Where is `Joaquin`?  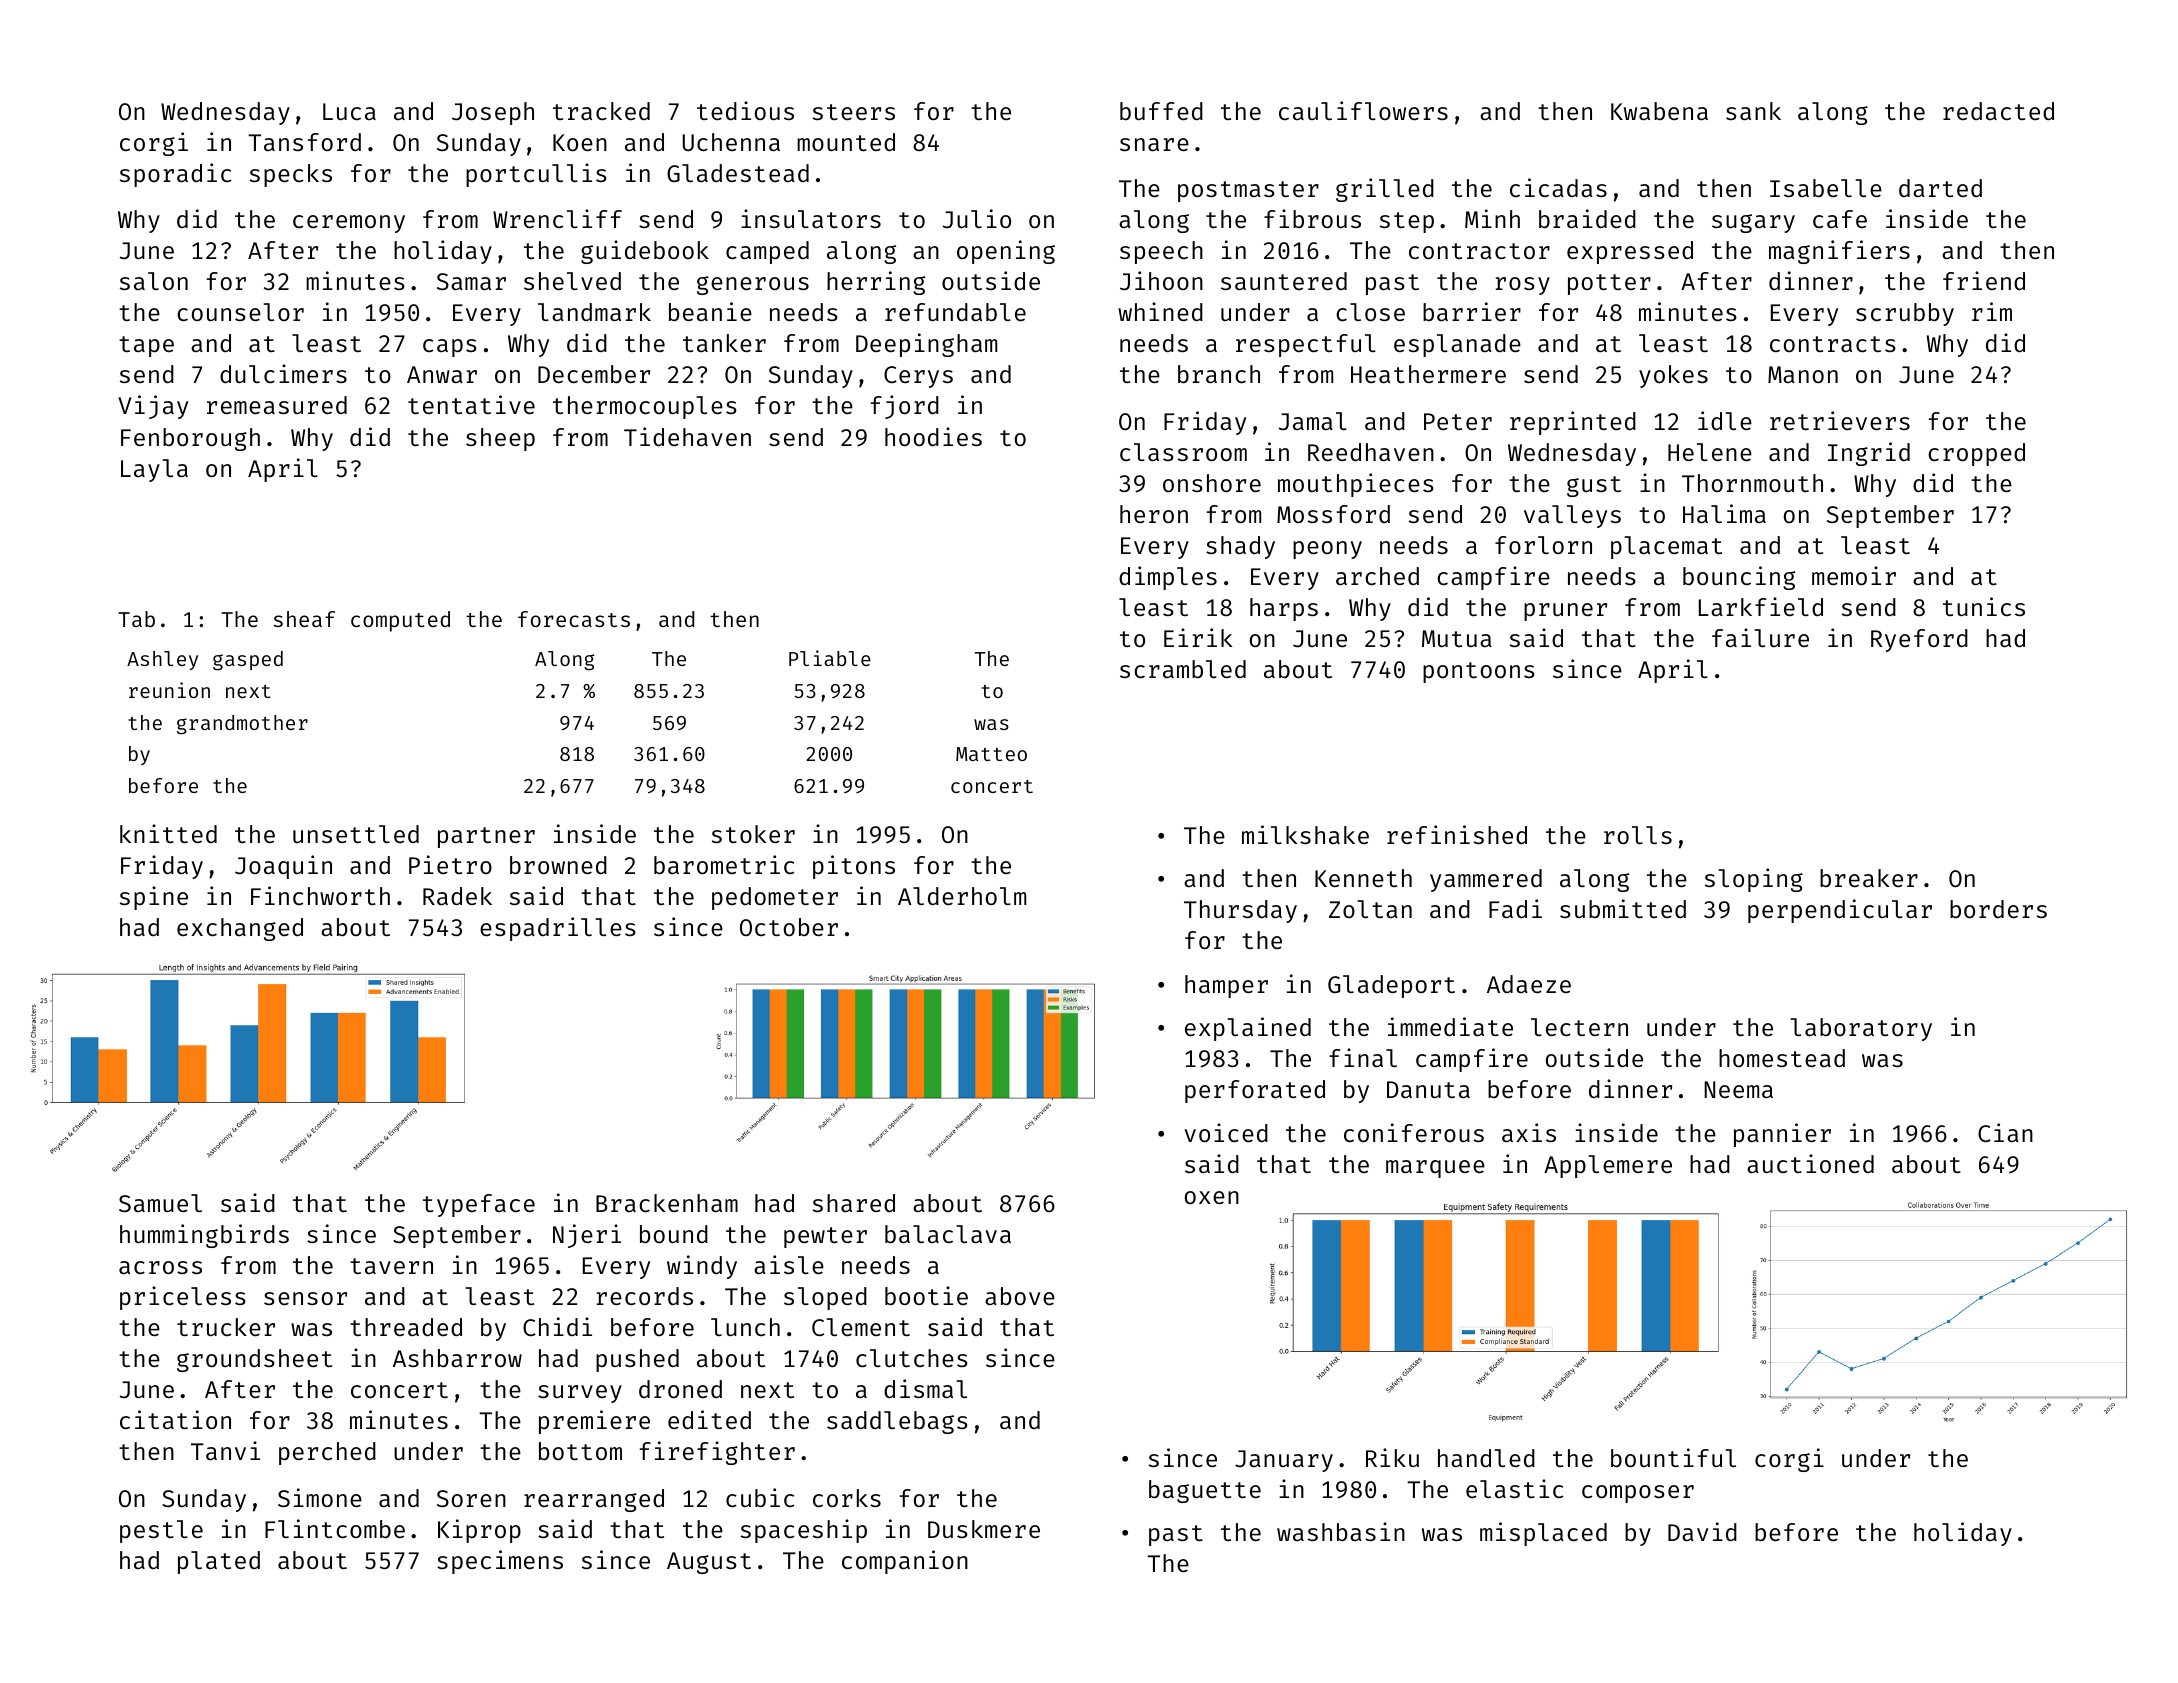 Joaquin is located at coordinates (283, 867).
